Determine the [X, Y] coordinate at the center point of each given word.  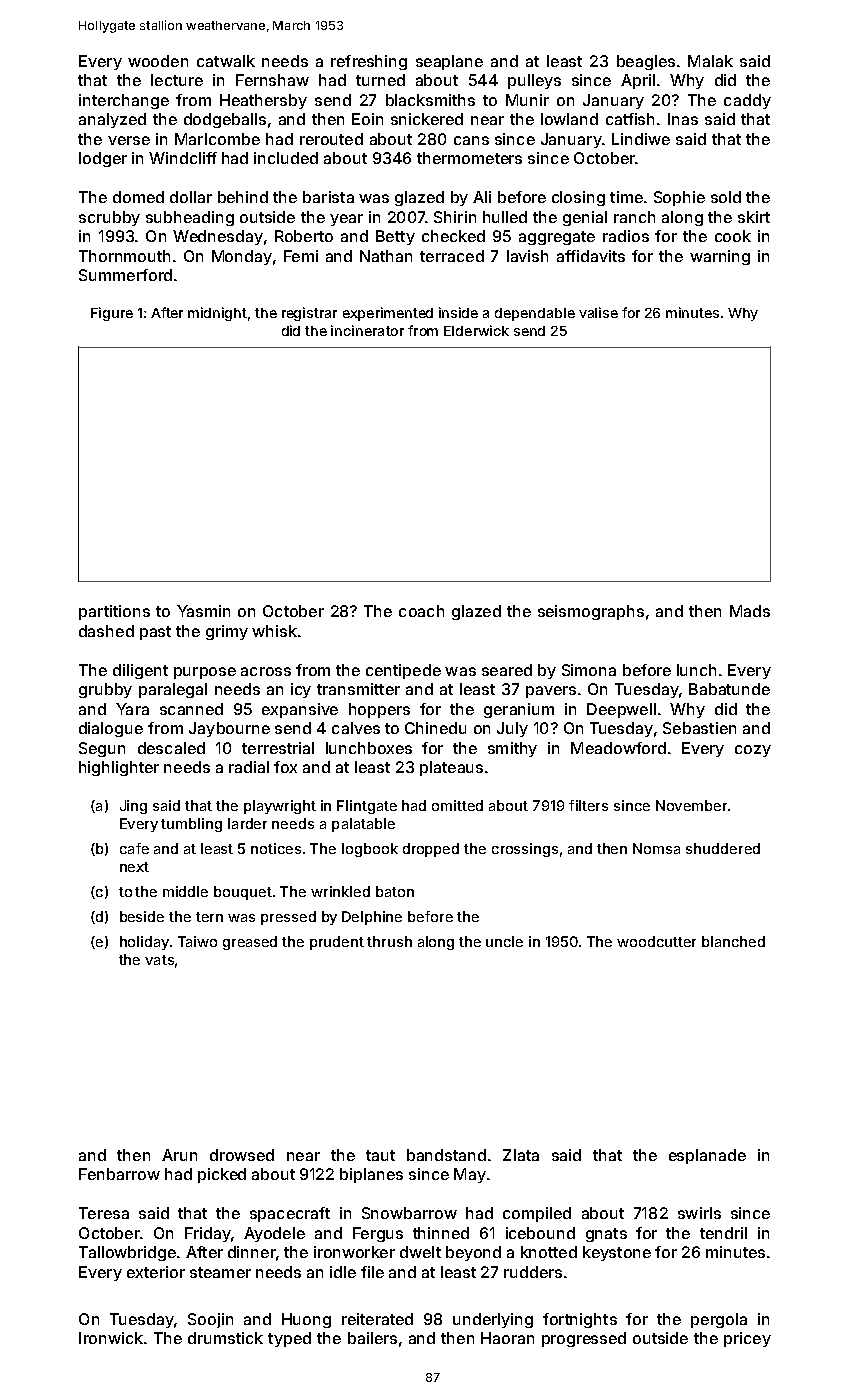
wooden [158, 61]
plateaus [451, 768]
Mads [750, 611]
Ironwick [111, 1338]
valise [598, 312]
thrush [389, 941]
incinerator [367, 330]
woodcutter [656, 941]
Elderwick [476, 330]
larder [247, 823]
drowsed [242, 1155]
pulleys [534, 81]
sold [726, 197]
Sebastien [699, 728]
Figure [112, 314]
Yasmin [203, 611]
